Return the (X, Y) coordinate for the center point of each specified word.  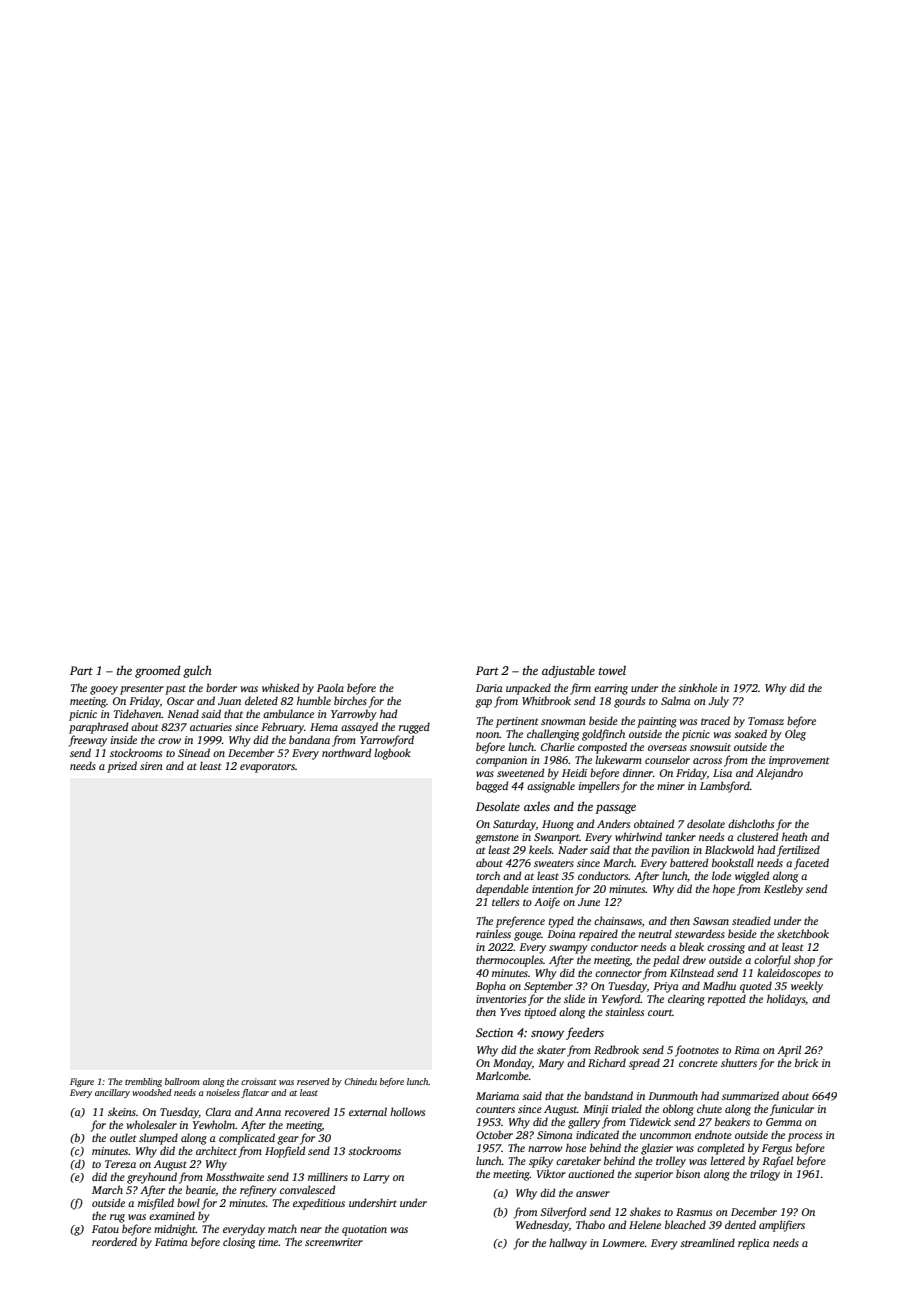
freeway (88, 741)
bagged (492, 787)
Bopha (491, 987)
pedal (666, 961)
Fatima (171, 1242)
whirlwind (638, 836)
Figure (82, 1082)
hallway (568, 1244)
